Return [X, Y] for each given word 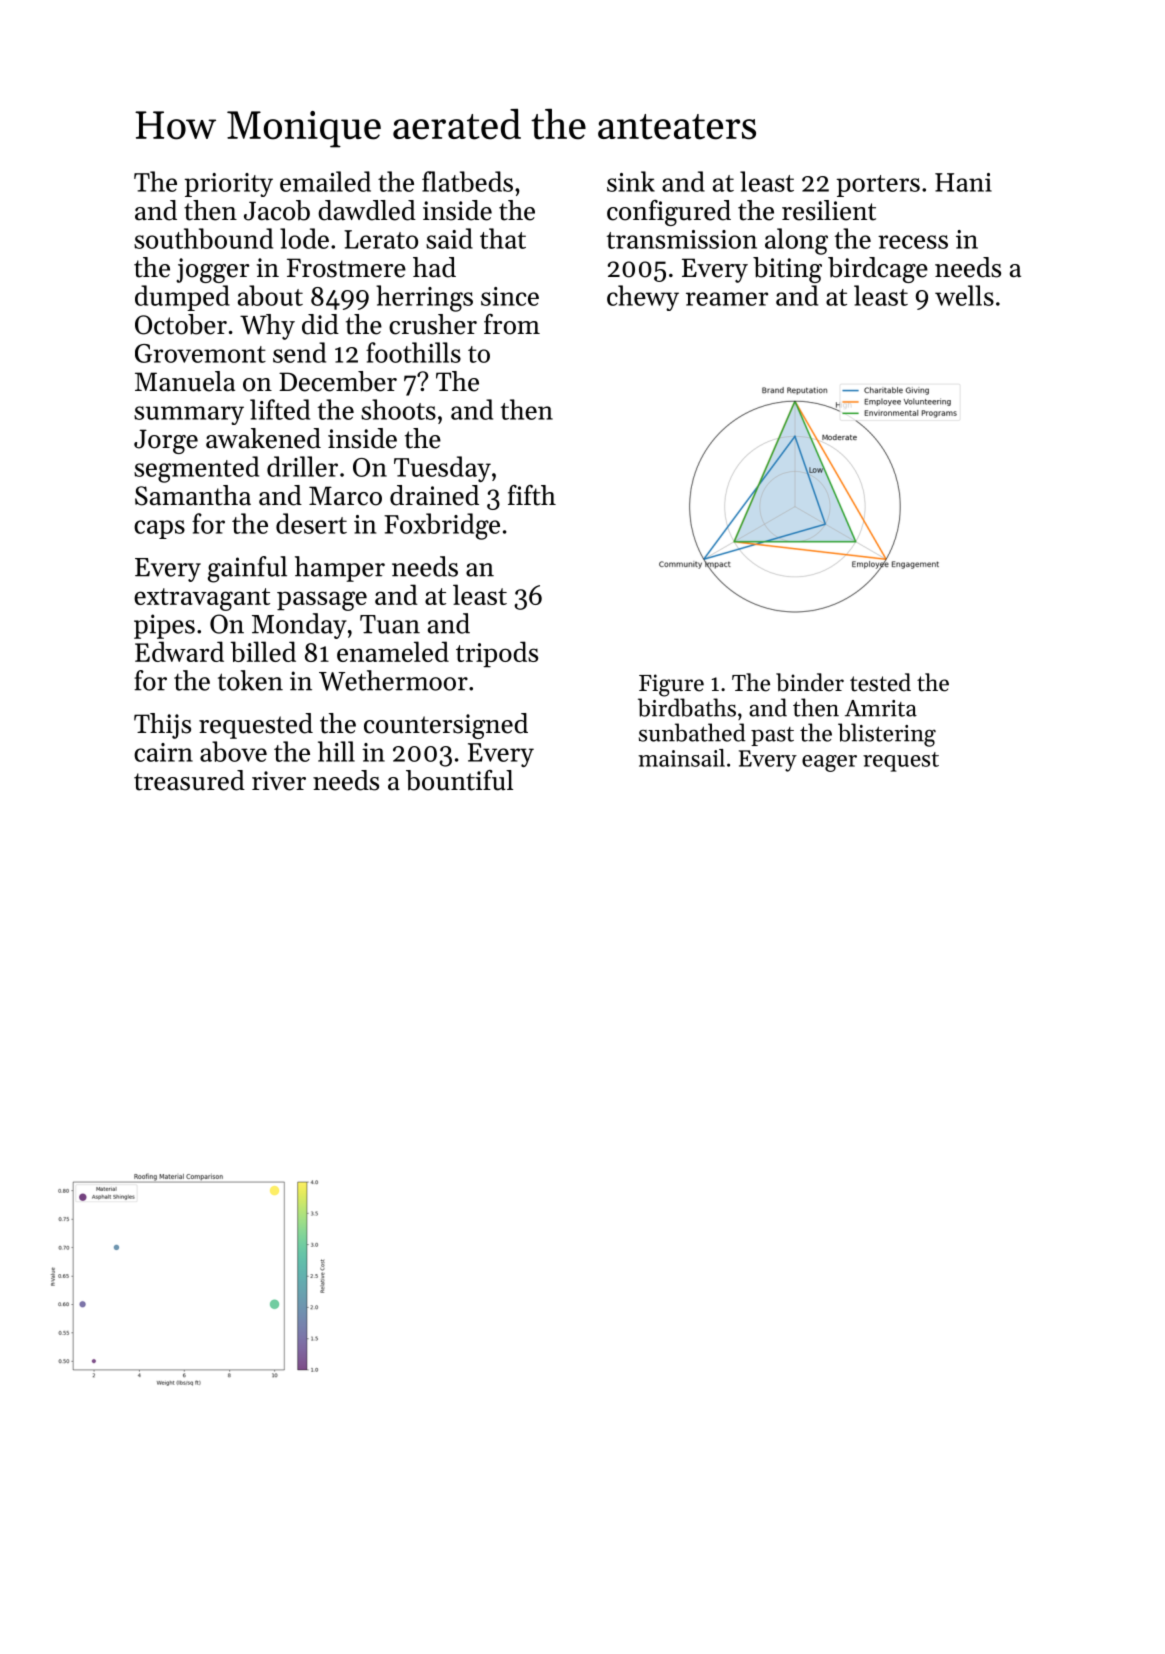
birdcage [878, 270]
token [250, 680]
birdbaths [687, 707]
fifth [532, 495]
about [270, 295]
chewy [643, 298]
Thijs [162, 726]
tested [880, 682]
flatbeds [467, 181]
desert [311, 523]
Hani [963, 182]
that [503, 238]
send [299, 352]
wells [964, 295]
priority [229, 185]
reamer [727, 299]
